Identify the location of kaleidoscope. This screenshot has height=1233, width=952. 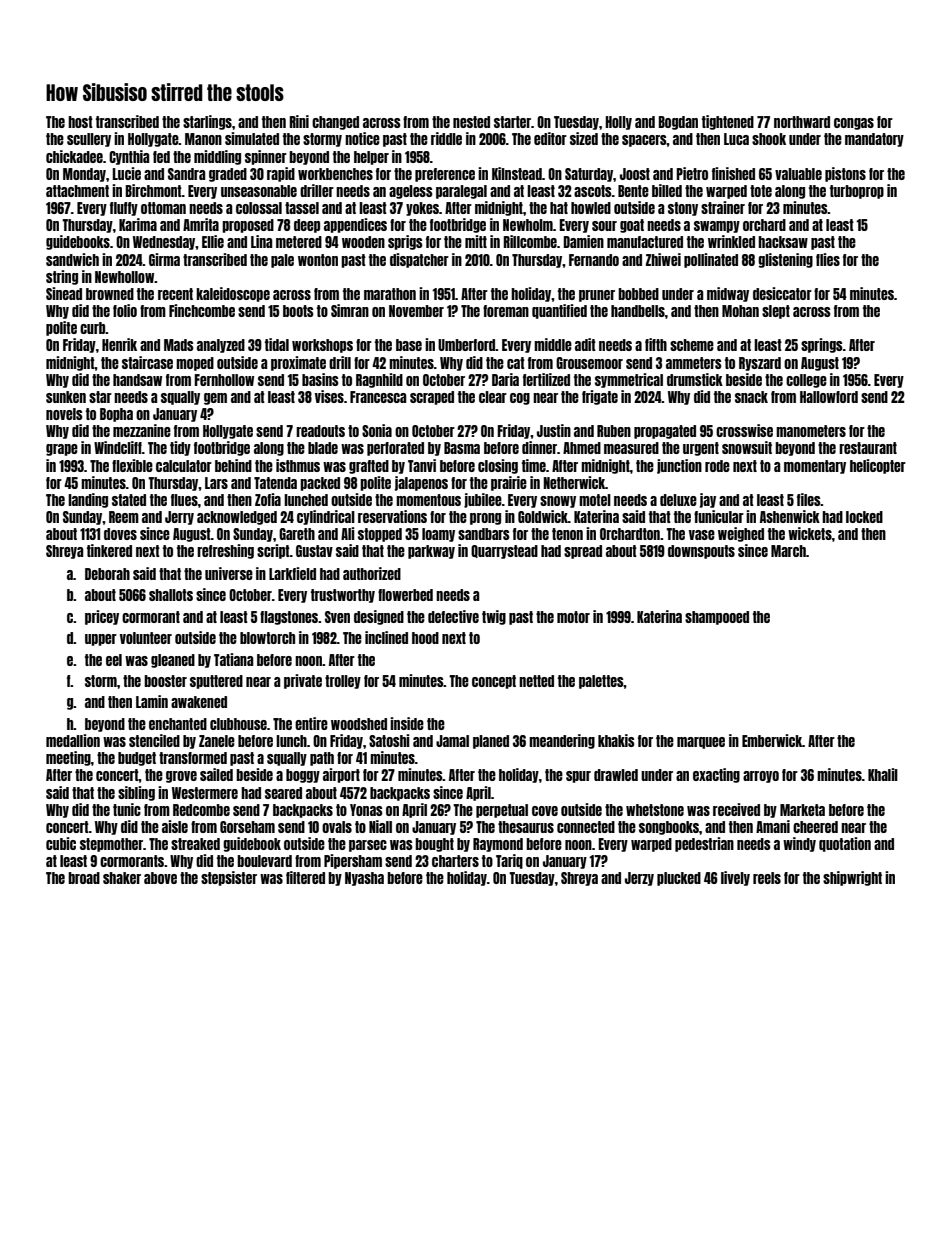
(233, 294).
